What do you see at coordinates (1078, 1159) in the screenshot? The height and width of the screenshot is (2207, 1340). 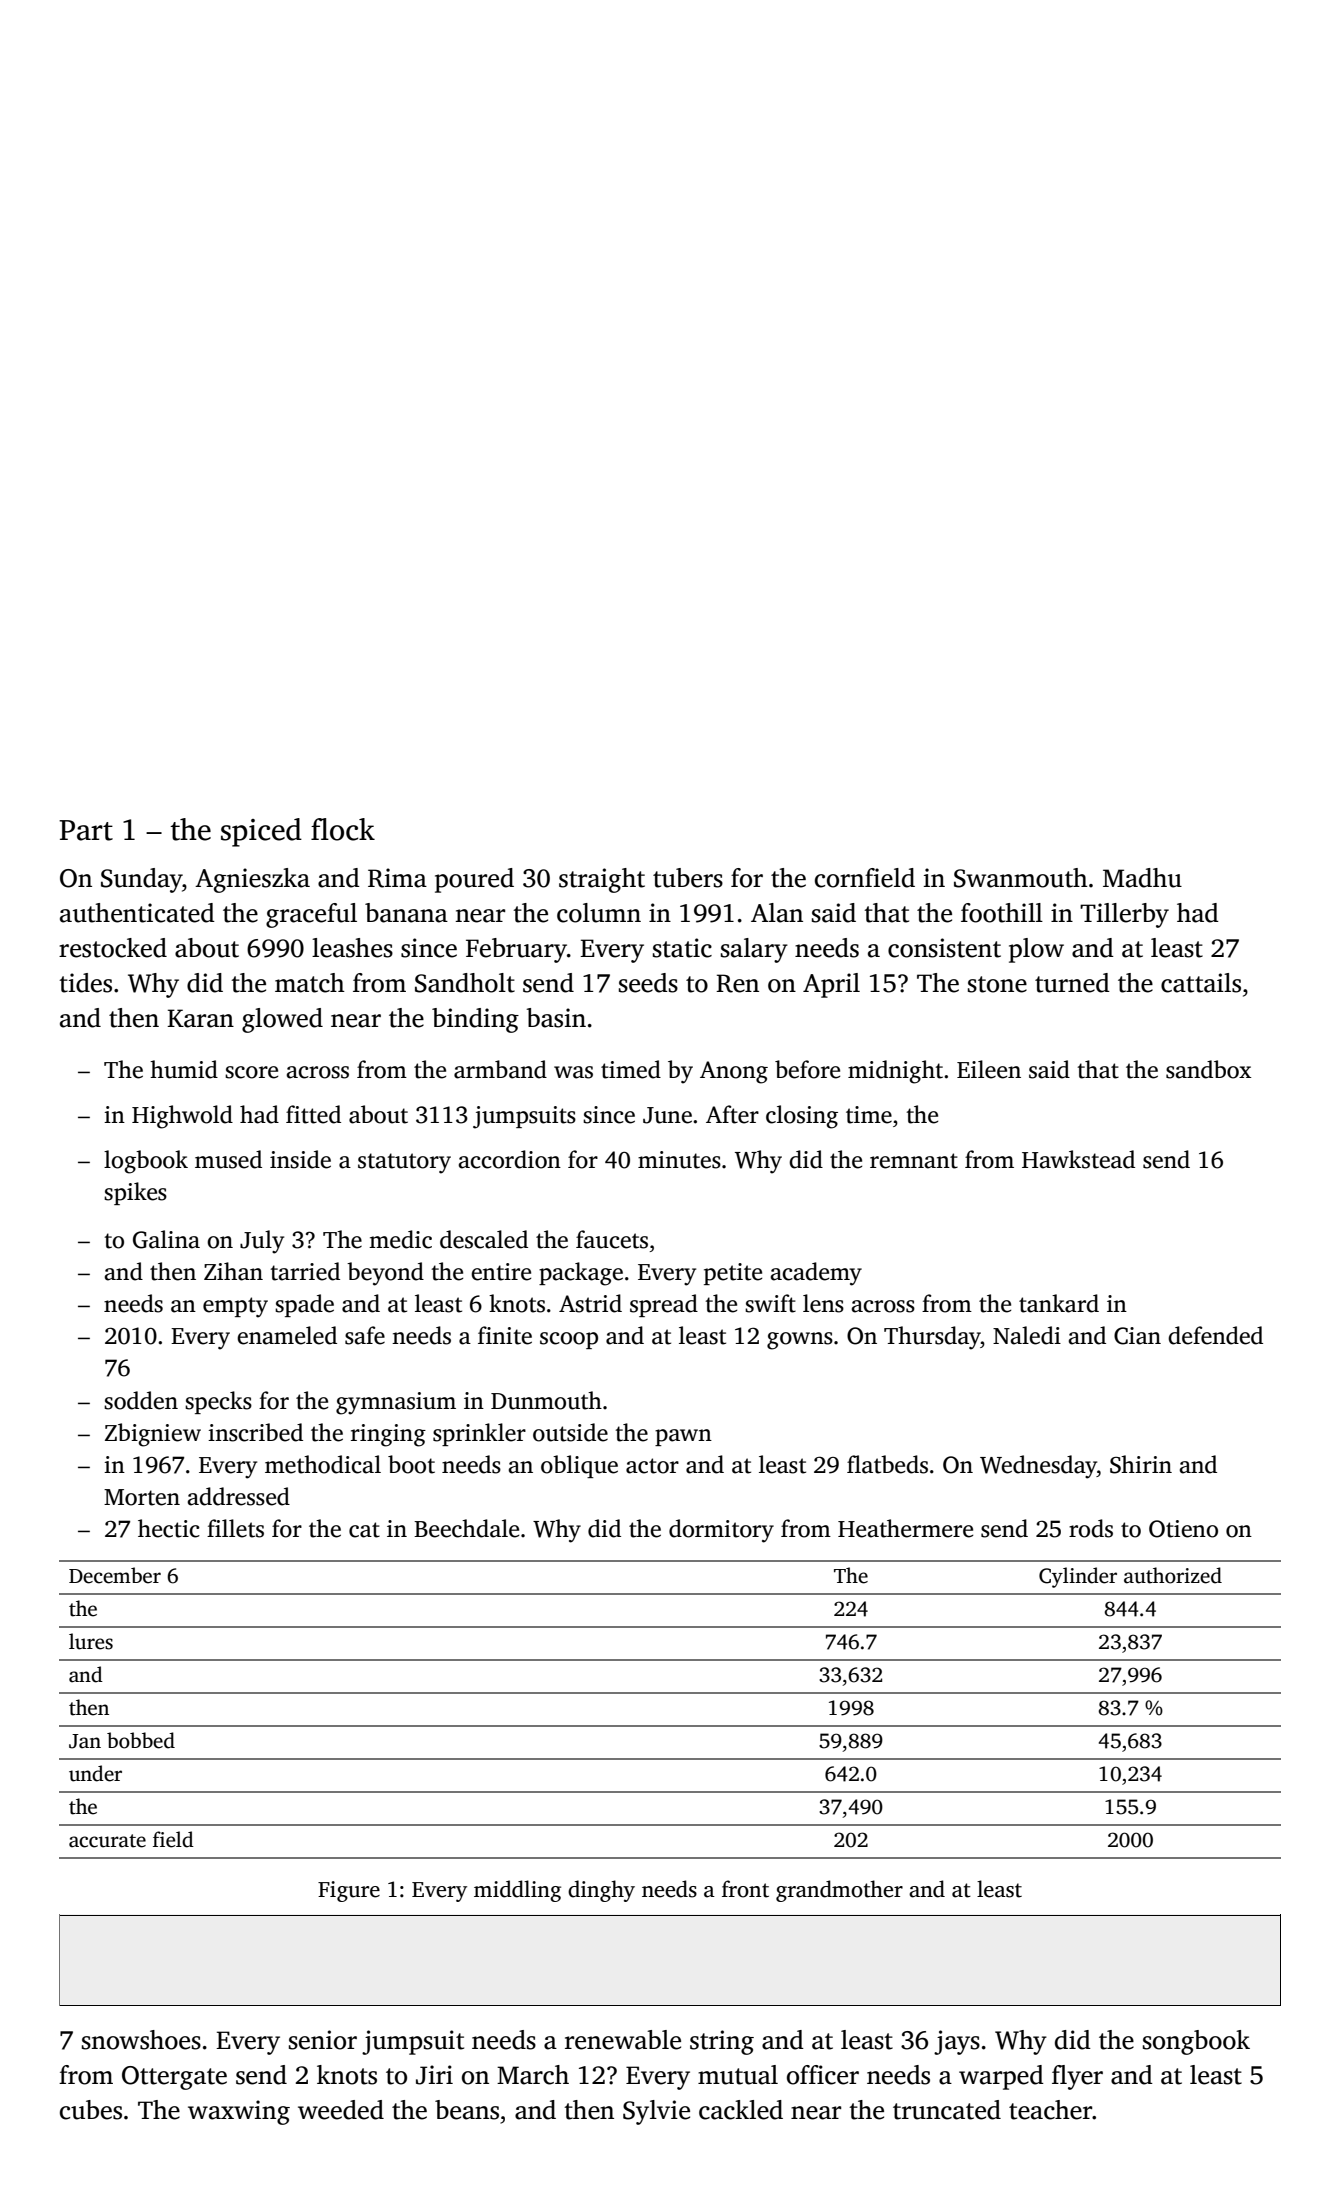 I see `Hawkstead` at bounding box center [1078, 1159].
